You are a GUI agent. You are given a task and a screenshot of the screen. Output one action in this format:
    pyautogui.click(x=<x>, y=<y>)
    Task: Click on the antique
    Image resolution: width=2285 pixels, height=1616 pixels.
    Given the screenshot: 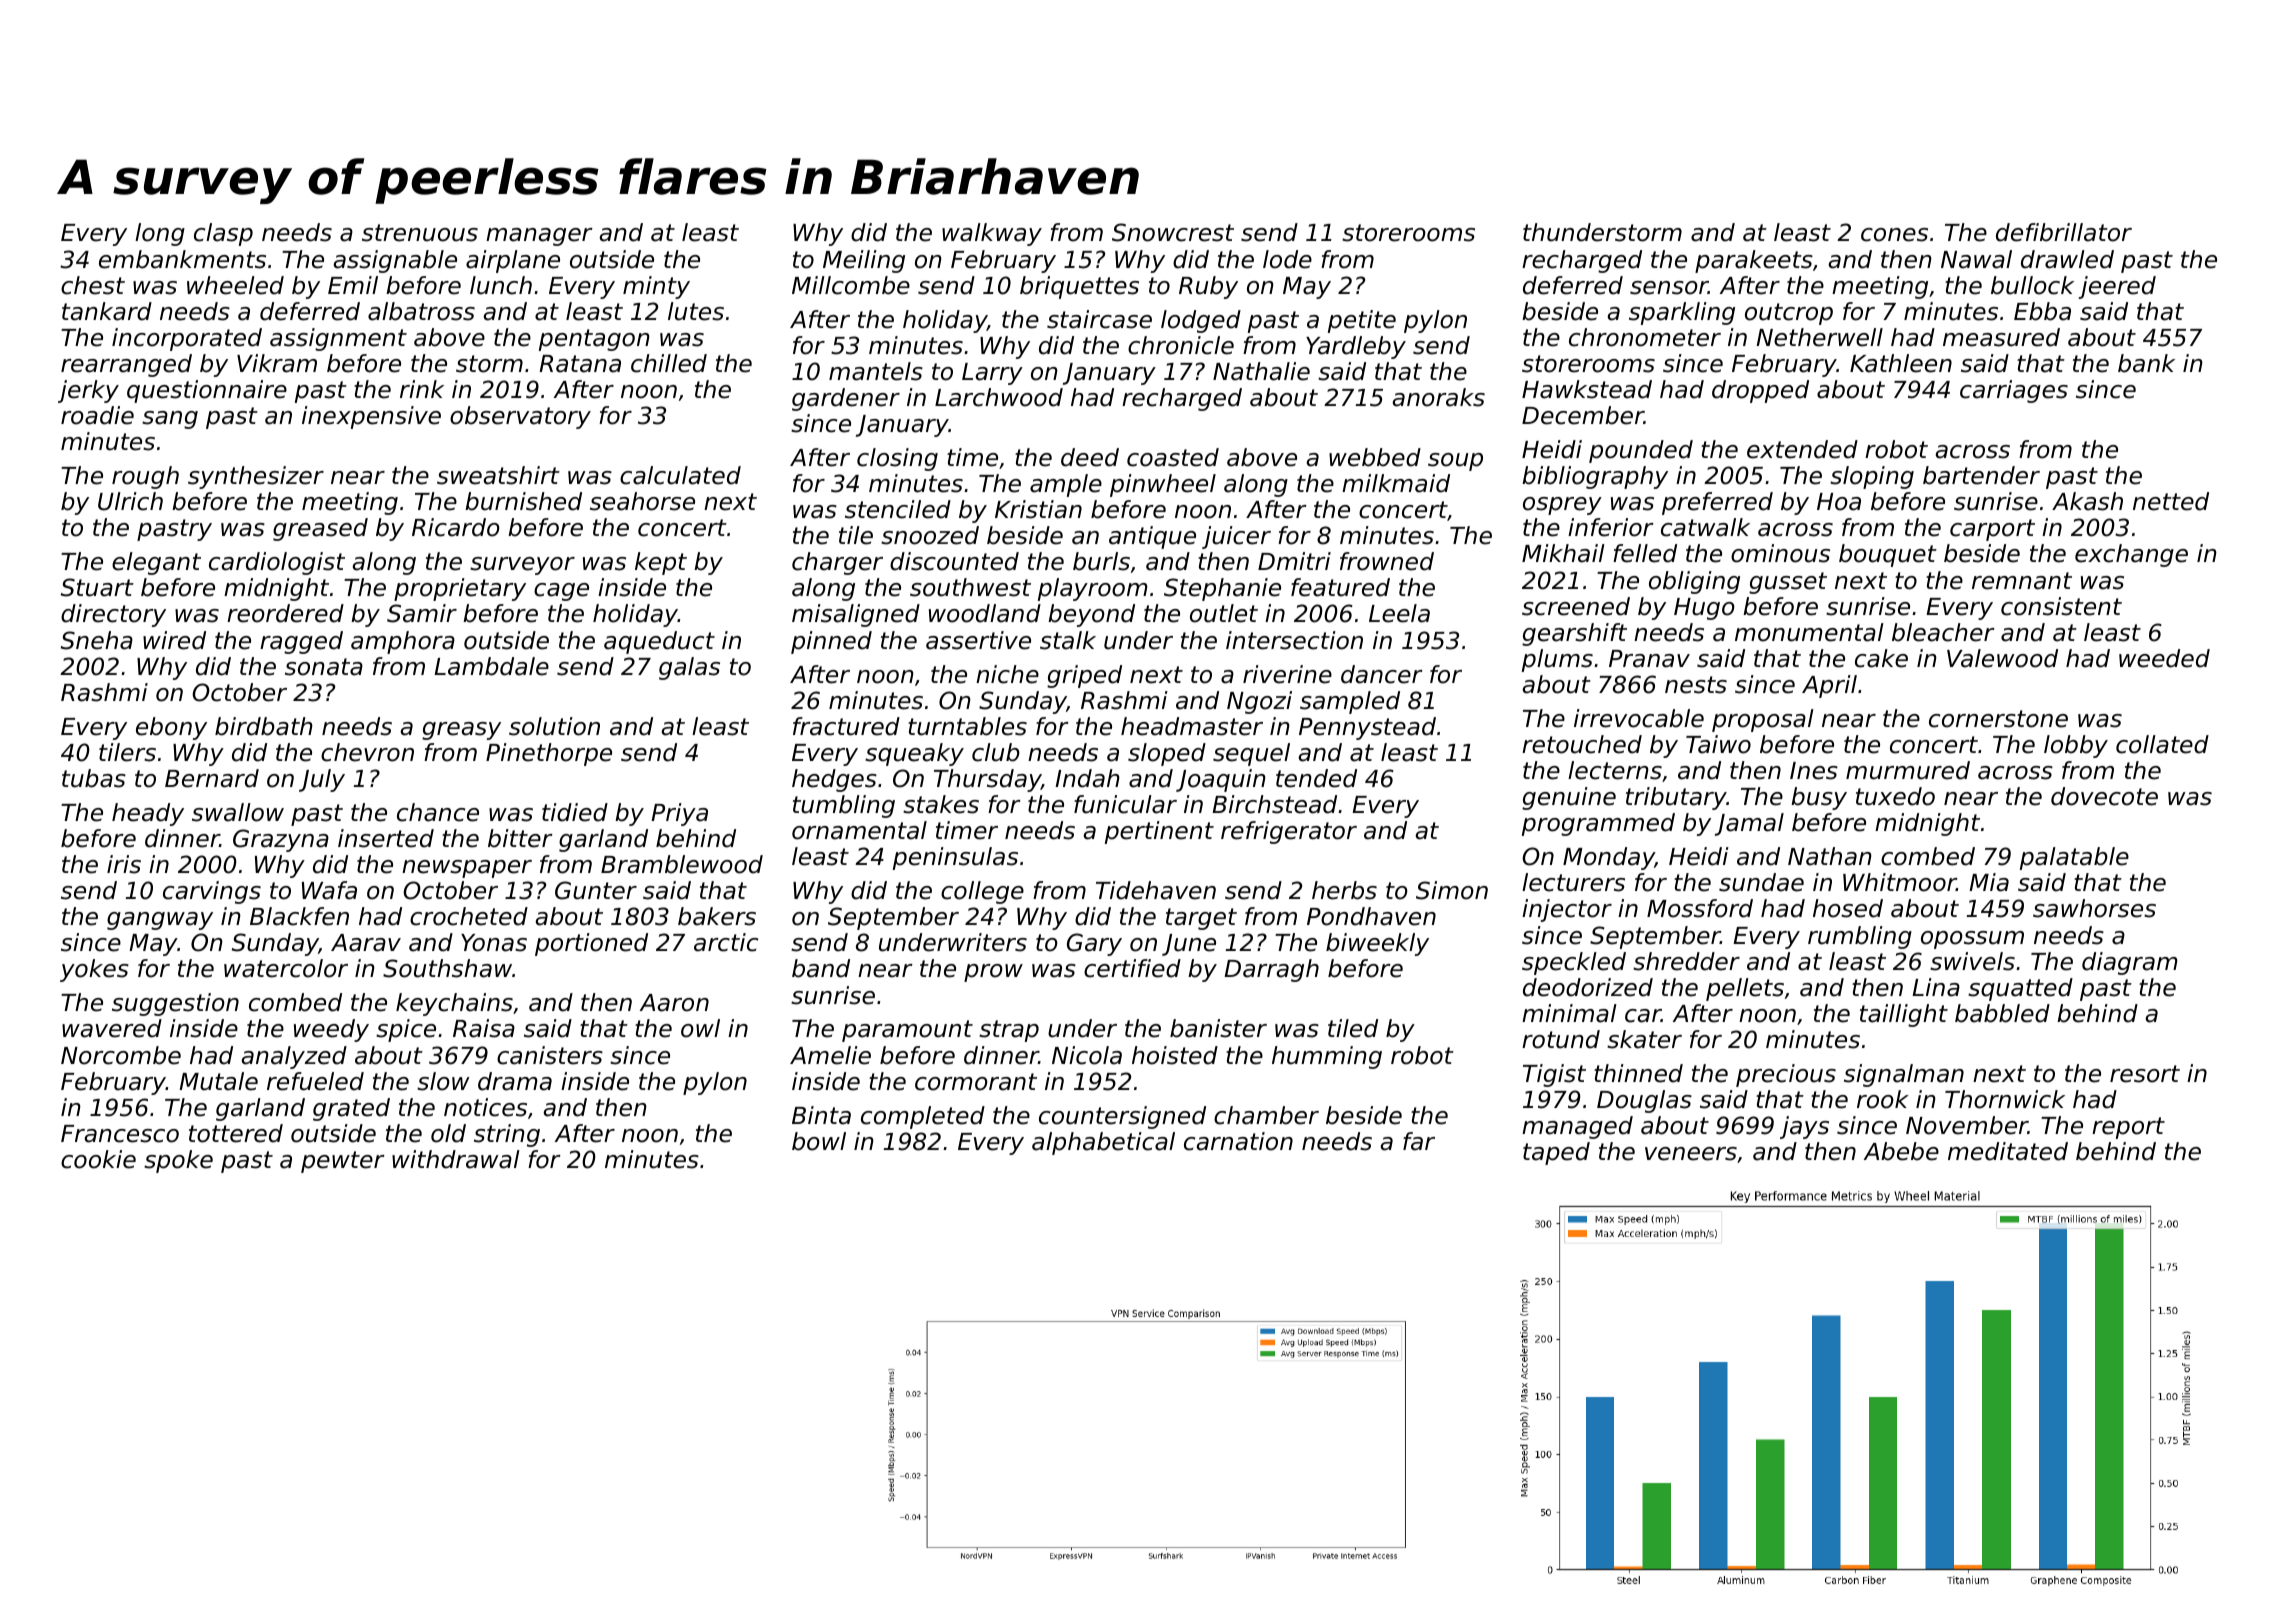 What is the action you would take?
    pyautogui.click(x=1152, y=537)
